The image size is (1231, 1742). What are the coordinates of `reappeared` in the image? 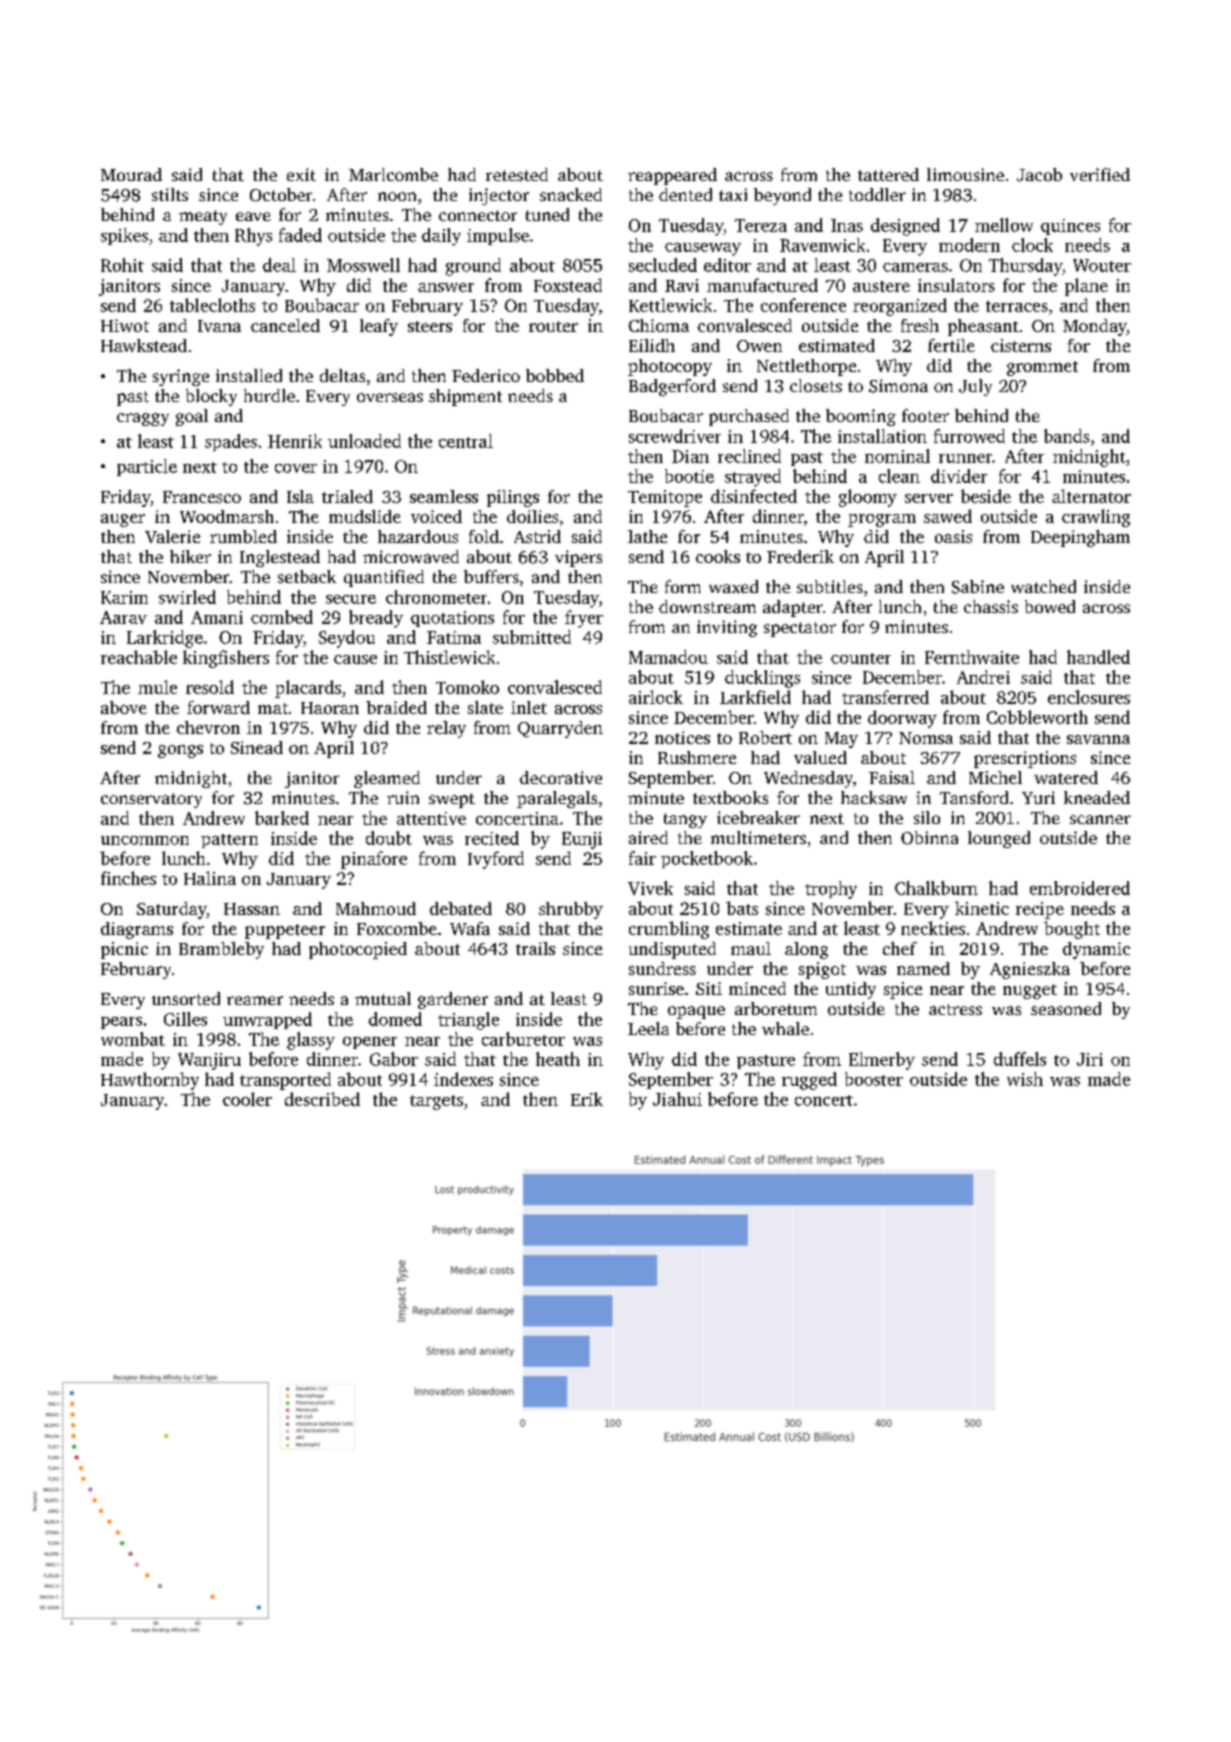 It's located at (672, 176).
